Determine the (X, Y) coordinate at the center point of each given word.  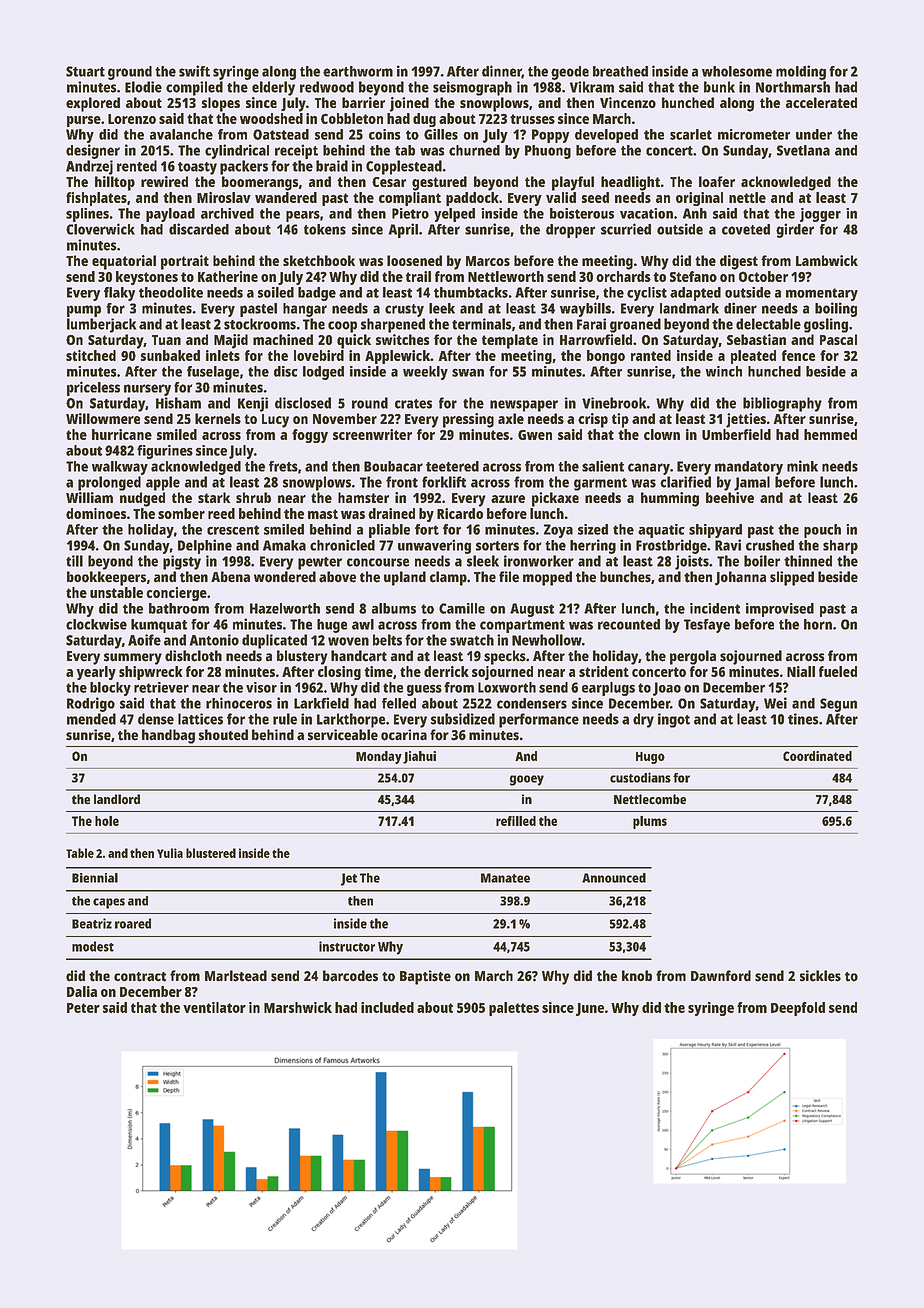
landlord (117, 799)
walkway (120, 468)
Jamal (752, 483)
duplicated (274, 641)
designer (93, 151)
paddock (472, 199)
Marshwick (298, 1007)
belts (387, 640)
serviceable (343, 735)
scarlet (691, 134)
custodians (640, 777)
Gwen (535, 435)
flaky (119, 294)
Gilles (441, 134)
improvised (780, 610)
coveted (746, 229)
